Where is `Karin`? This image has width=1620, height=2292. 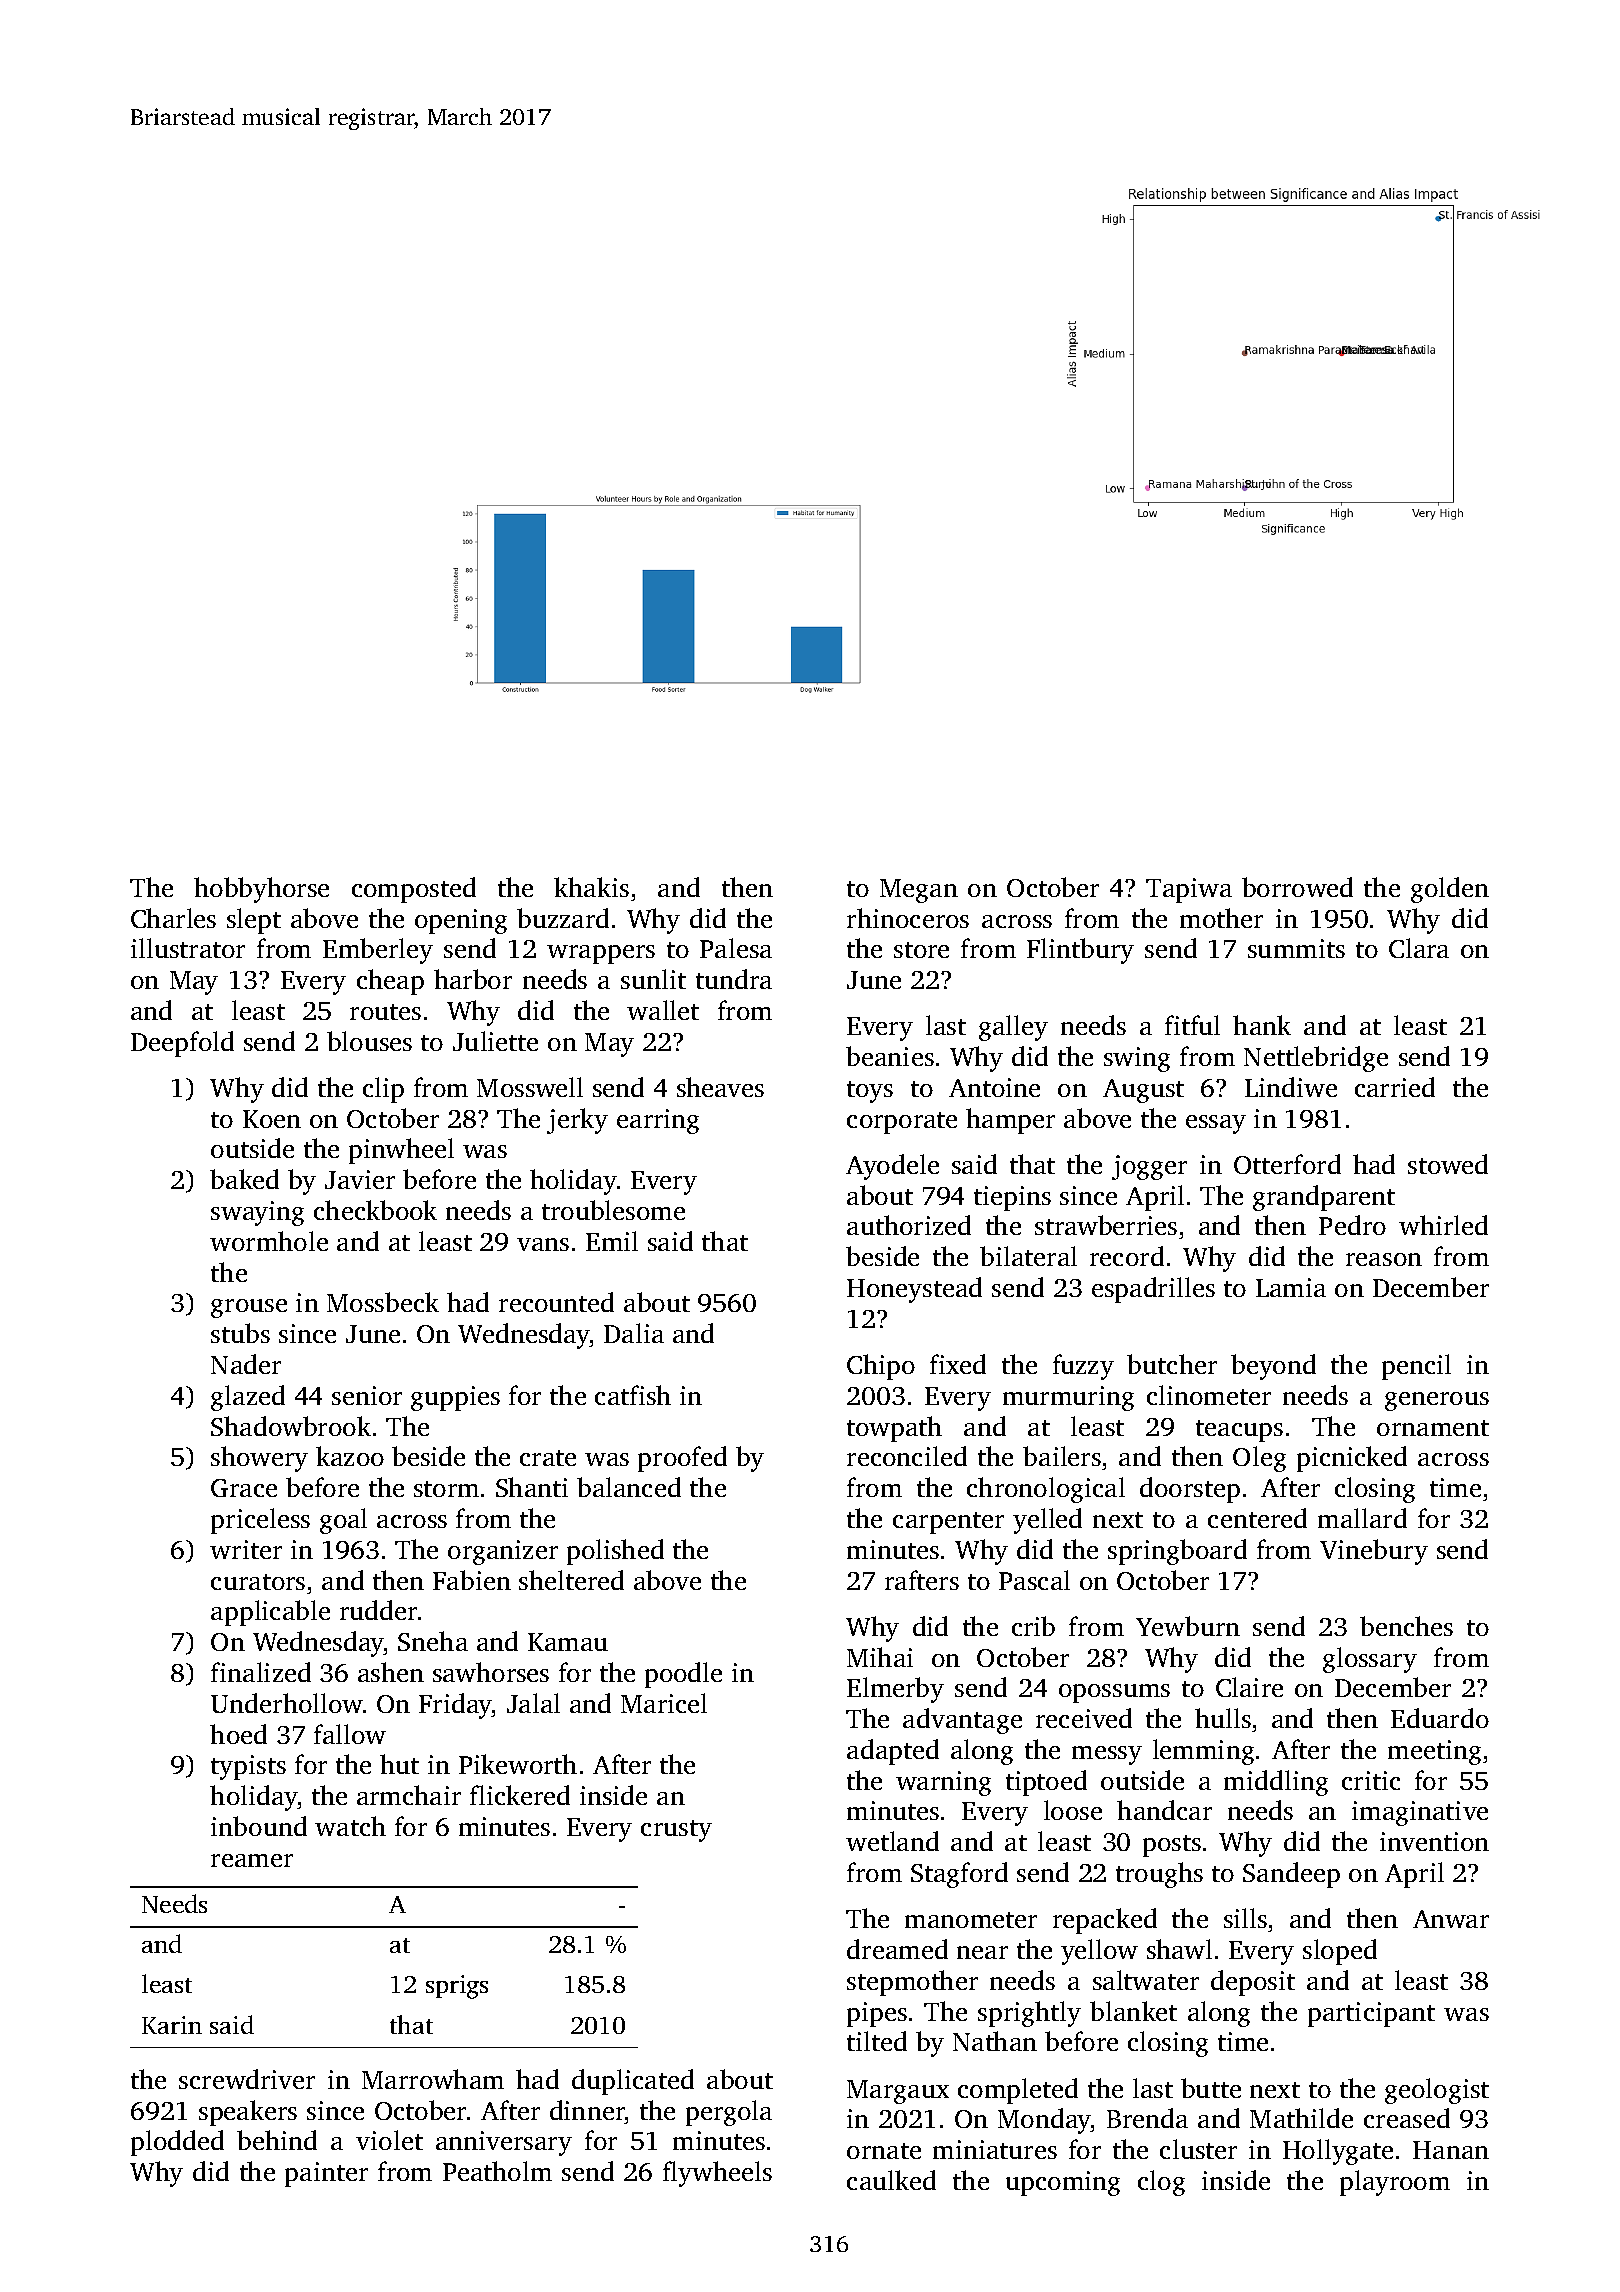 Karin is located at coordinates (172, 2025).
